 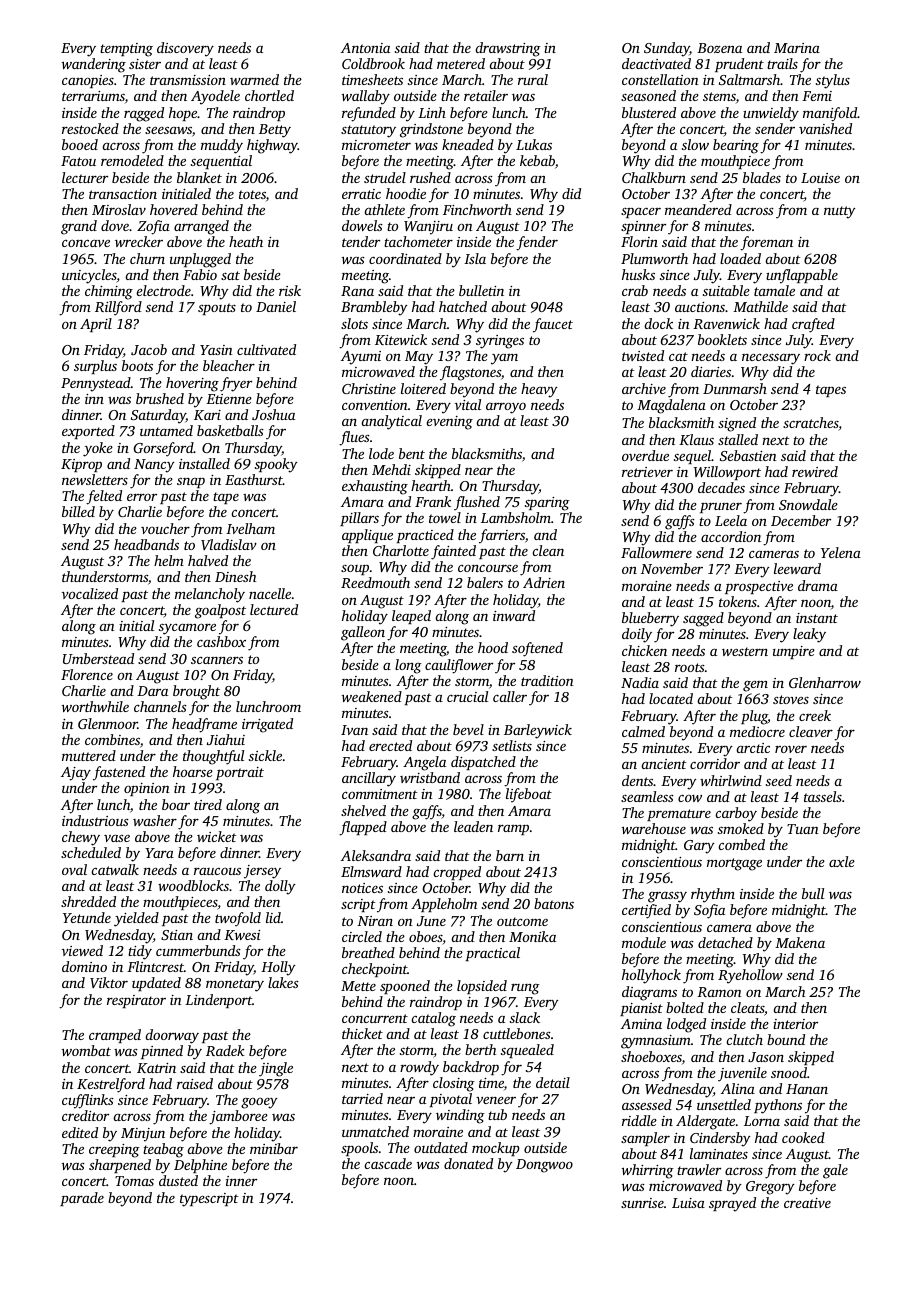 I want to click on dusted, so click(x=178, y=1180).
